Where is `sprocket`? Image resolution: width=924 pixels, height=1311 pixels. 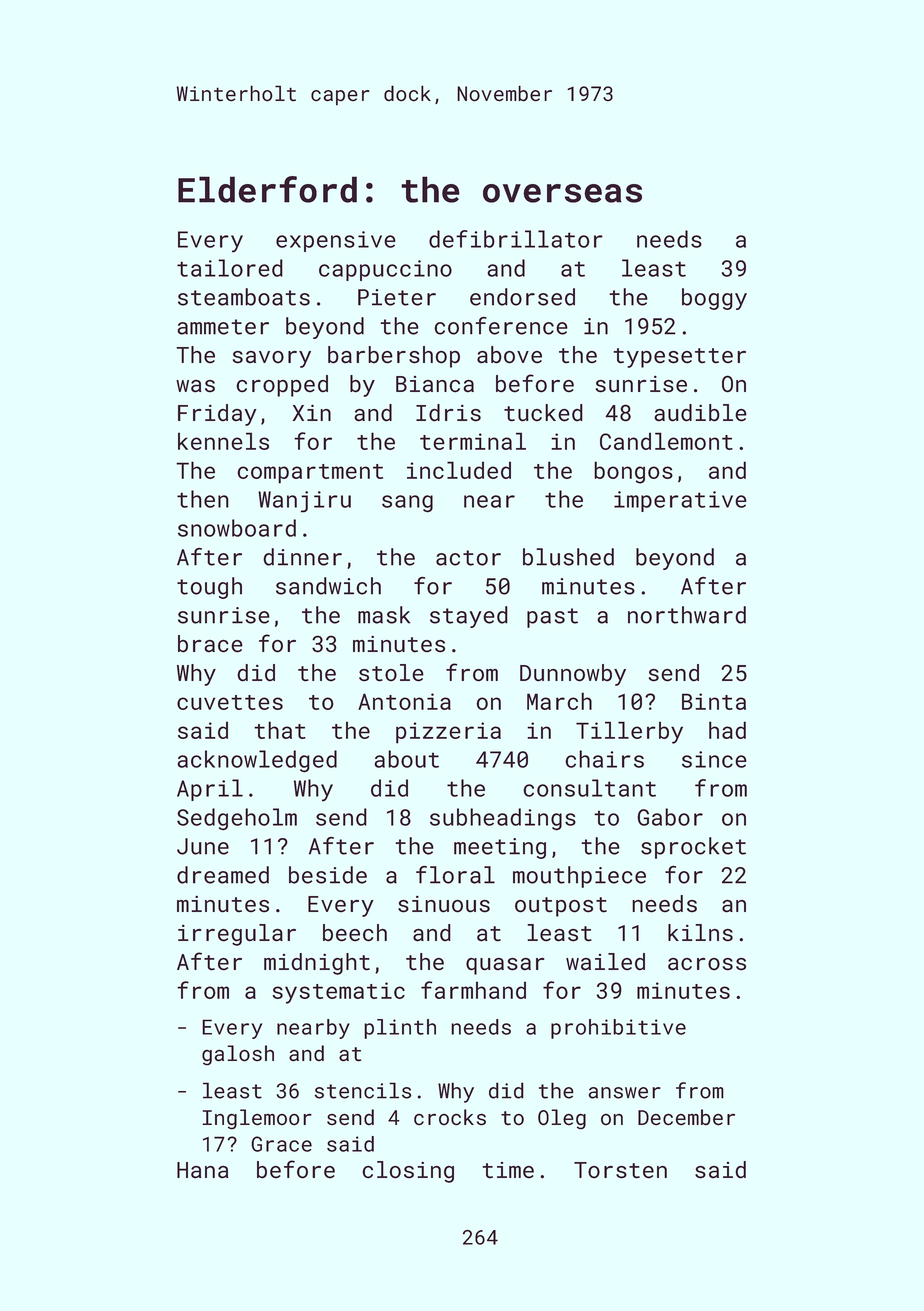 sprocket is located at coordinates (693, 848).
